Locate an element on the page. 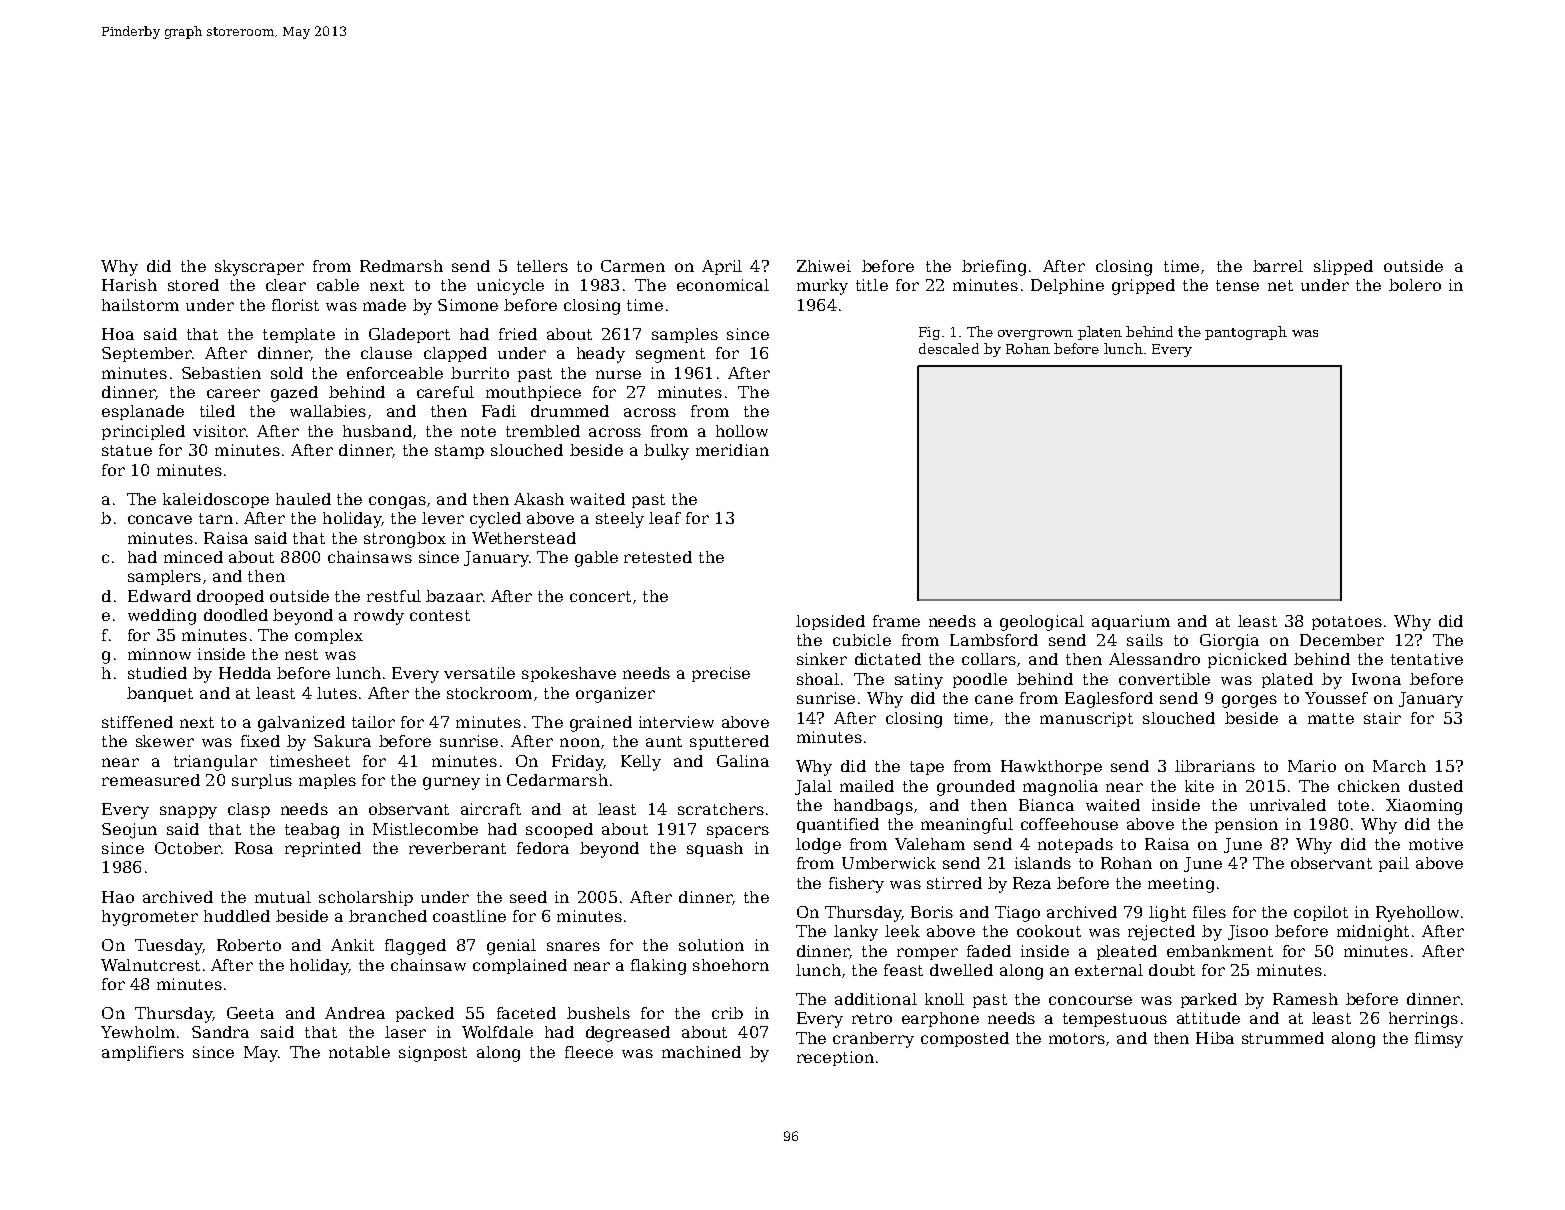 The width and height of the image is (1565, 1210). bolero is located at coordinates (1415, 285).
